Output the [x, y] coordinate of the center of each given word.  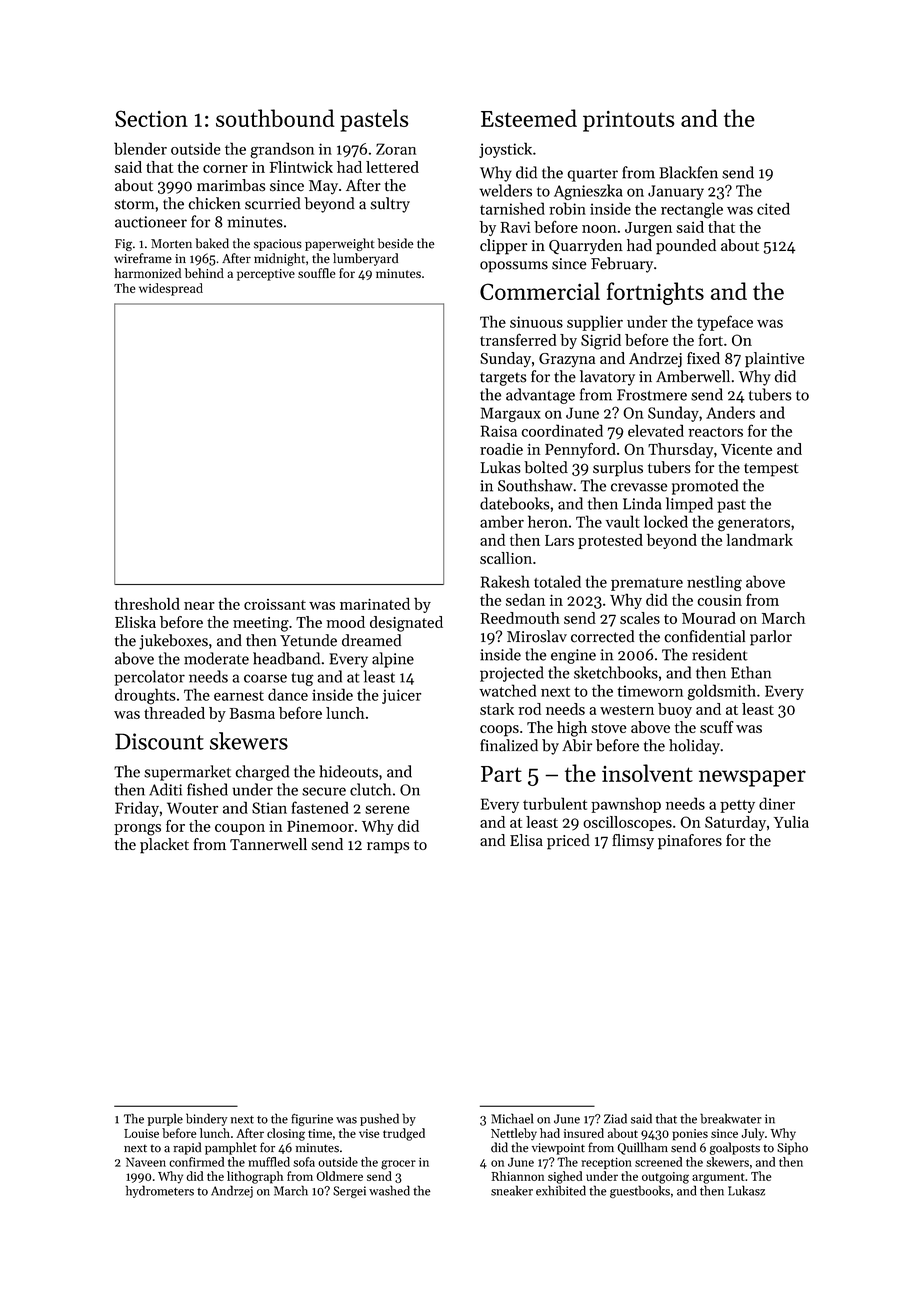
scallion [506, 558]
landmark [760, 539]
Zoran [396, 149]
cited [773, 208]
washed [389, 1190]
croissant [275, 604]
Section [151, 118]
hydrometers [160, 1191]
